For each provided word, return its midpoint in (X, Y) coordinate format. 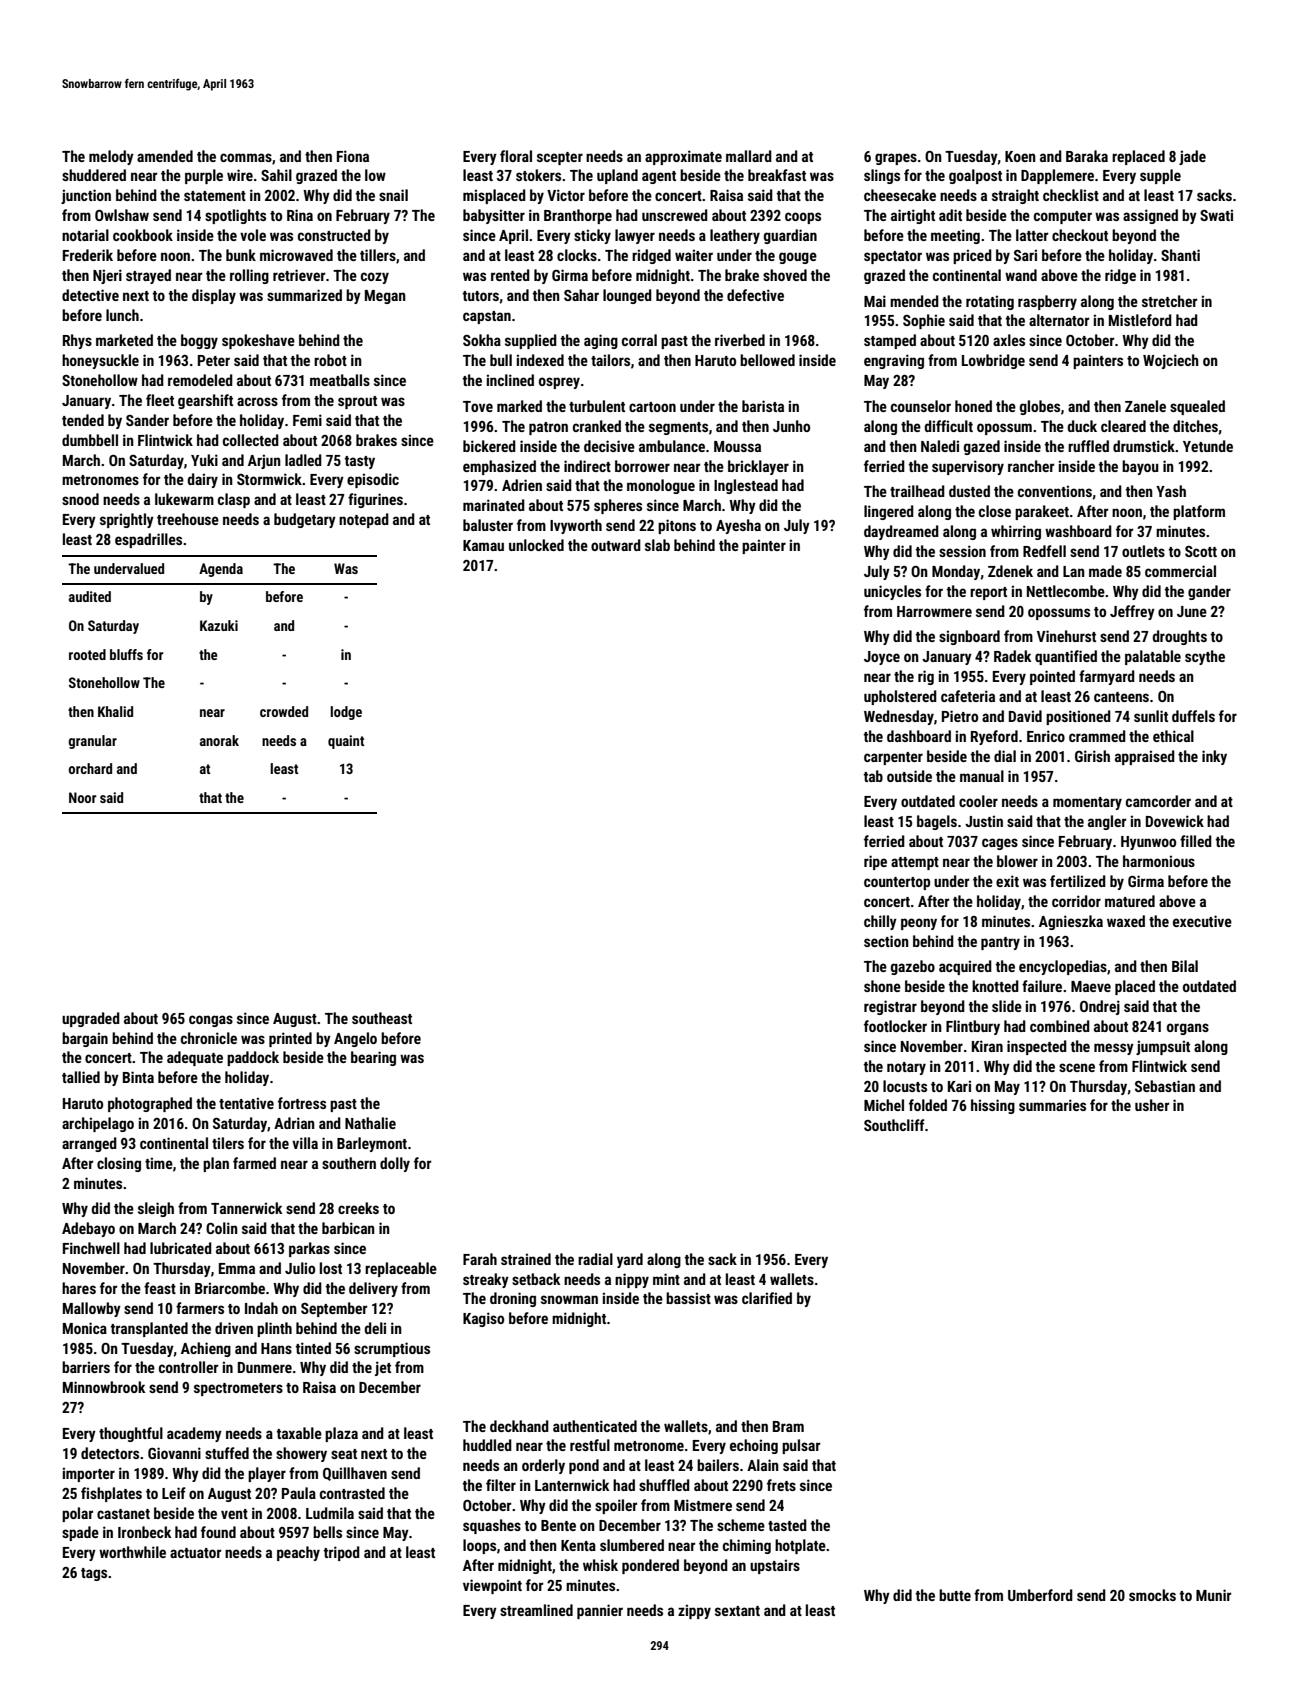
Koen (1020, 156)
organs (1188, 1029)
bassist (688, 1298)
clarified (767, 1298)
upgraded (91, 1019)
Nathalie (370, 1123)
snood (80, 499)
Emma (237, 1268)
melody (111, 157)
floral (516, 156)
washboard (1078, 531)
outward (616, 545)
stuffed (227, 1453)
